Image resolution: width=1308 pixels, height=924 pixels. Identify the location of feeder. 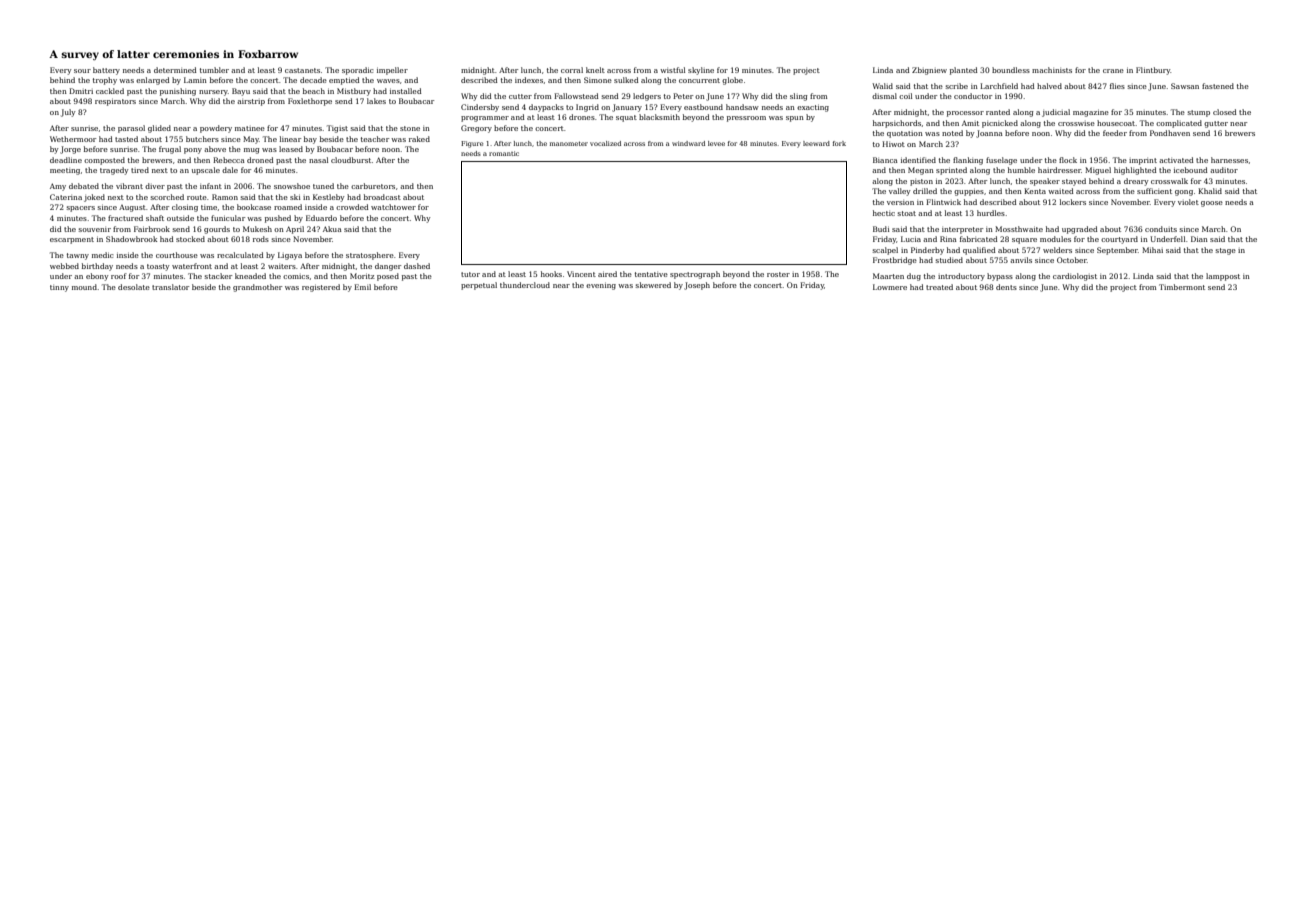
(1115, 133).
